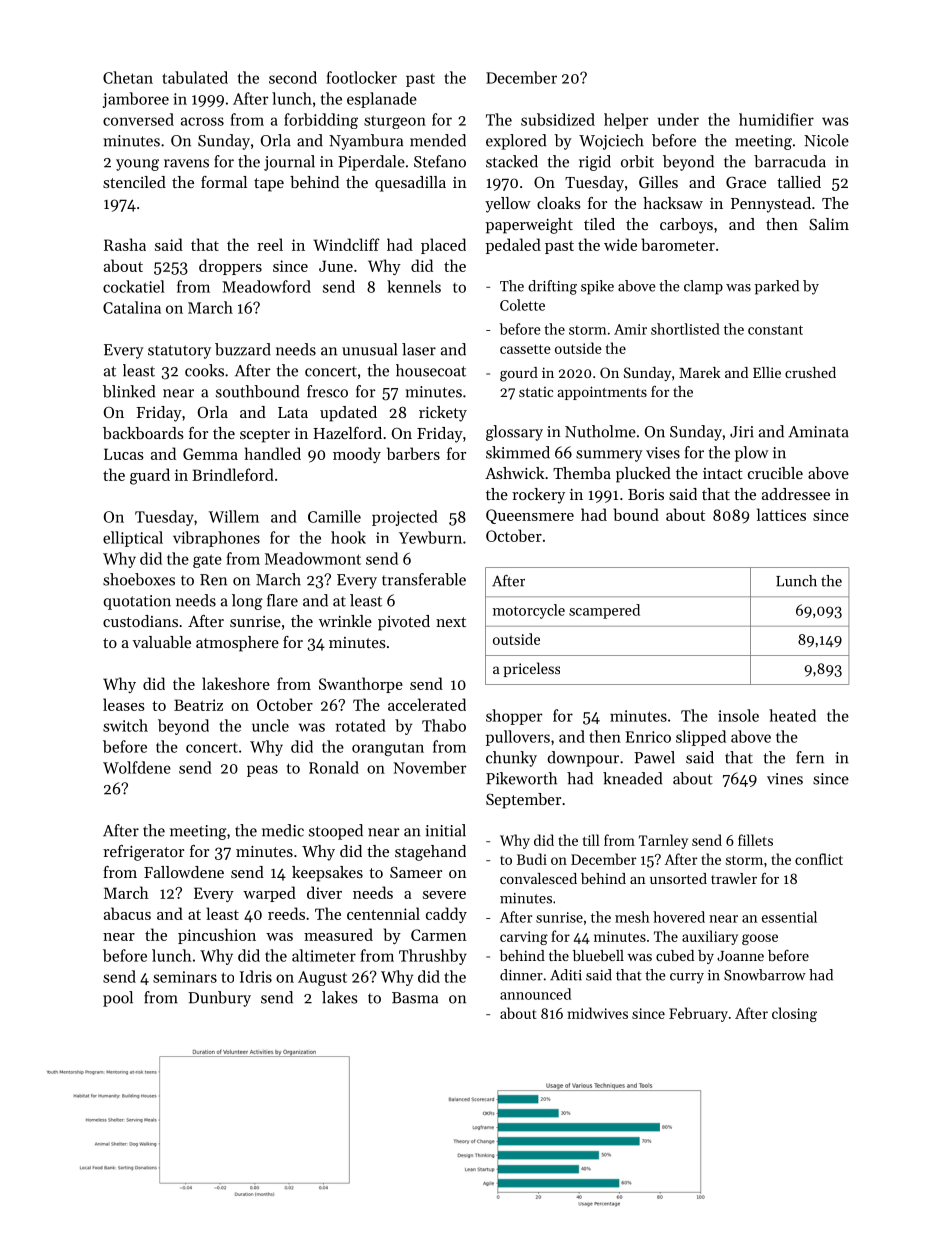 The image size is (952, 1233). What do you see at coordinates (796, 494) in the document?
I see `addressee` at bounding box center [796, 494].
